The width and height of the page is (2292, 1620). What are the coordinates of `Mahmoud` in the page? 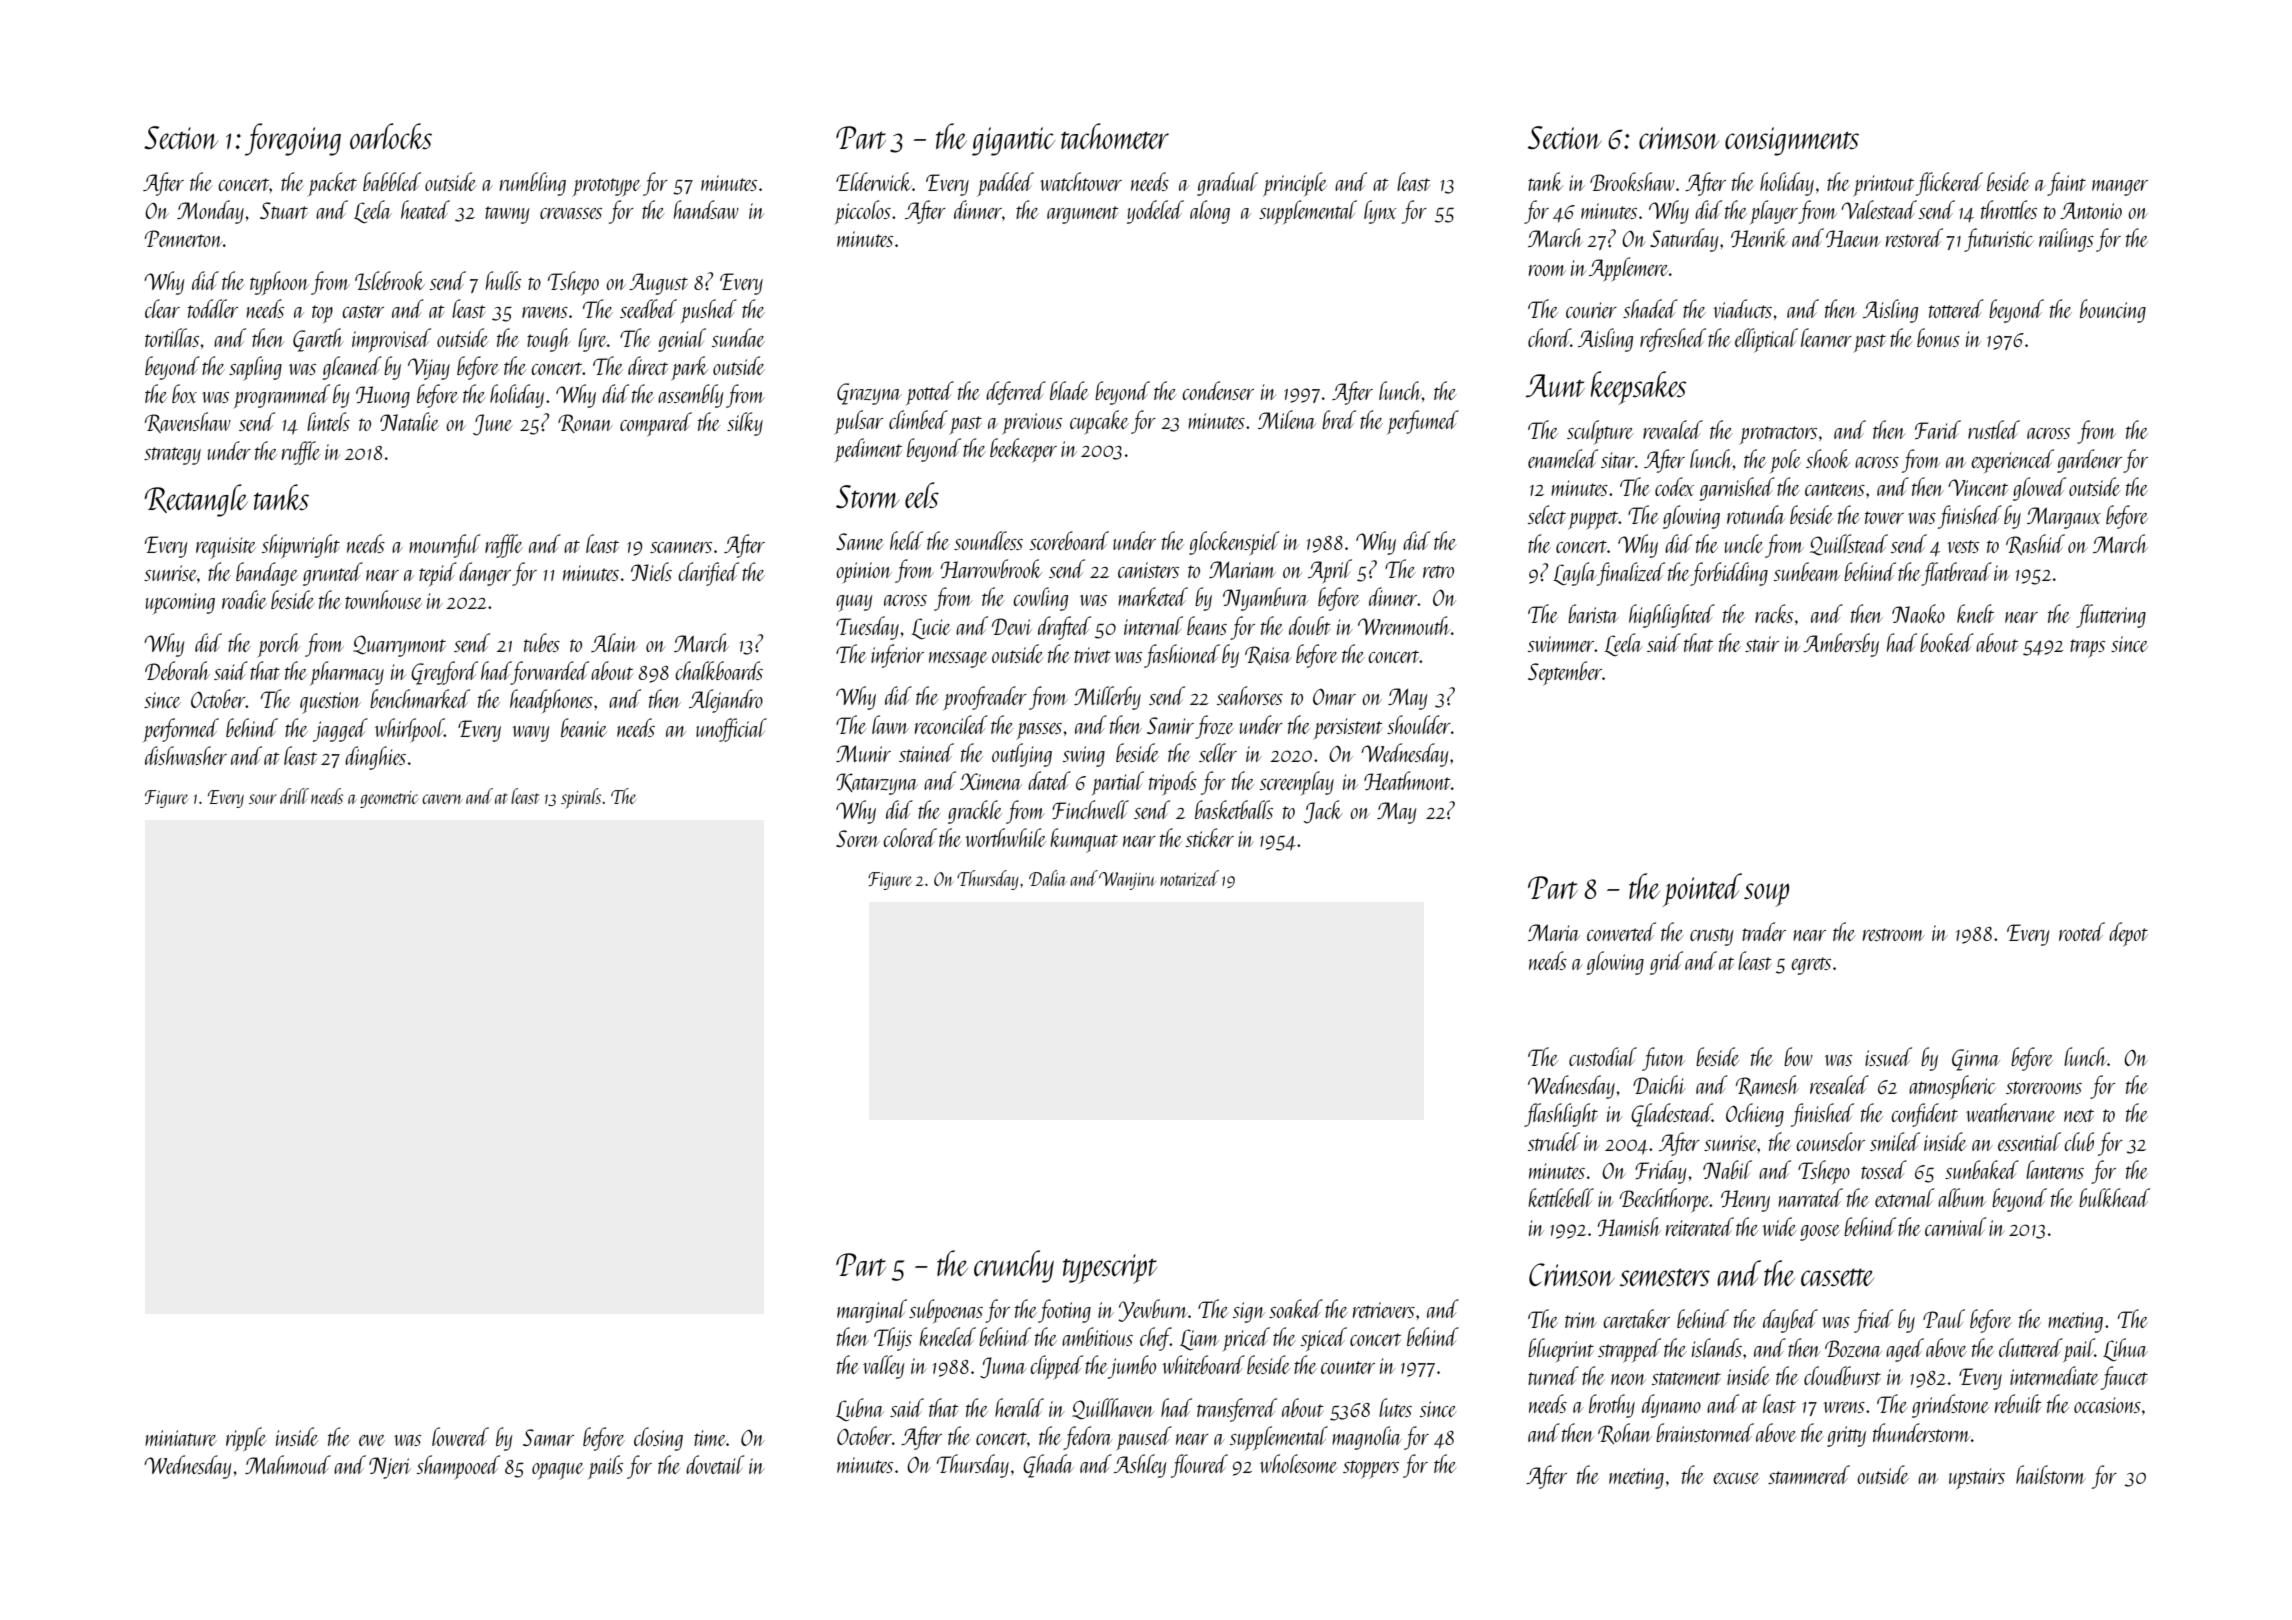 It's located at (288, 1464).
